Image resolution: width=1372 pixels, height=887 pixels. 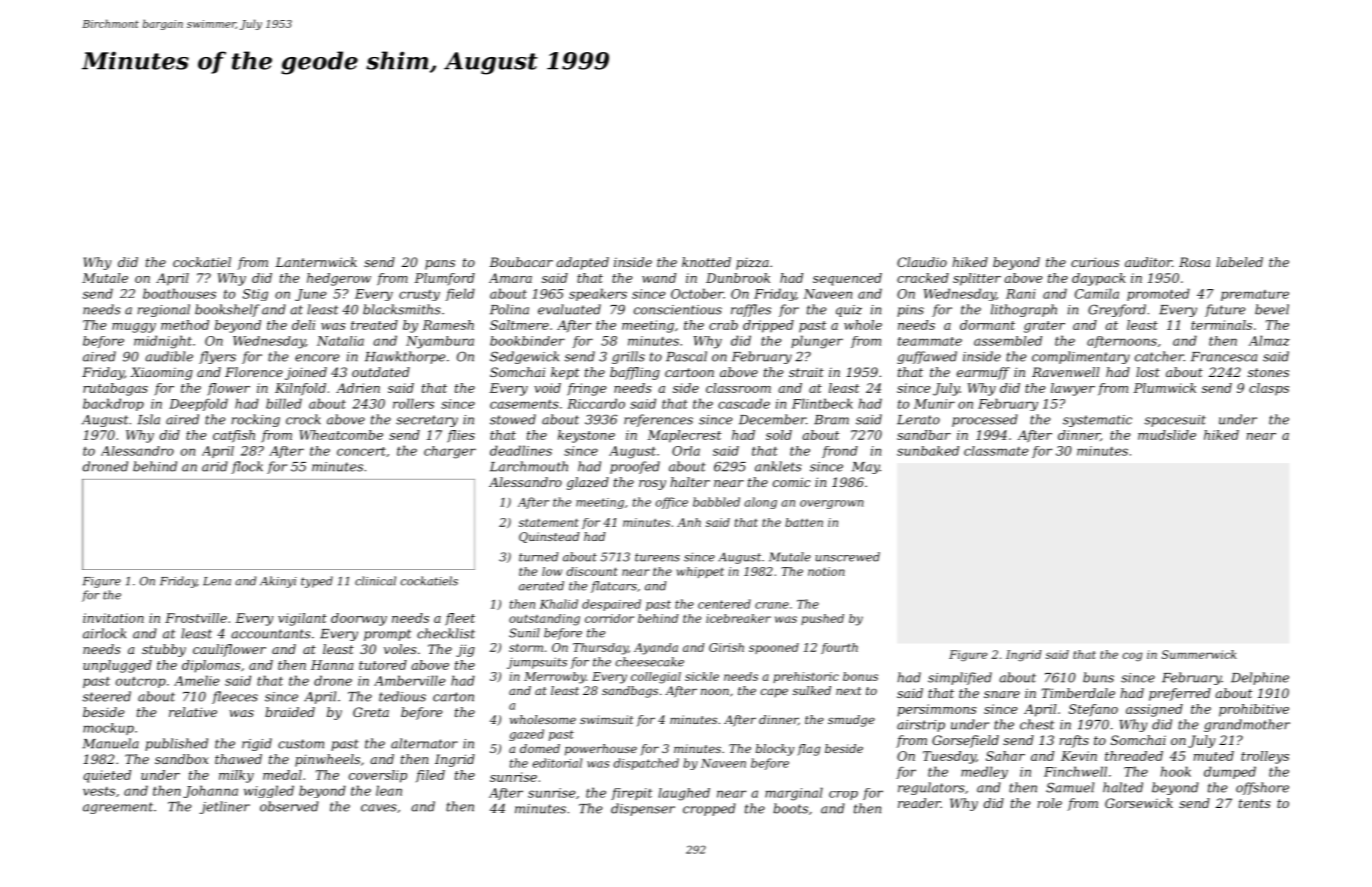 What do you see at coordinates (311, 295) in the document?
I see `June` at bounding box center [311, 295].
